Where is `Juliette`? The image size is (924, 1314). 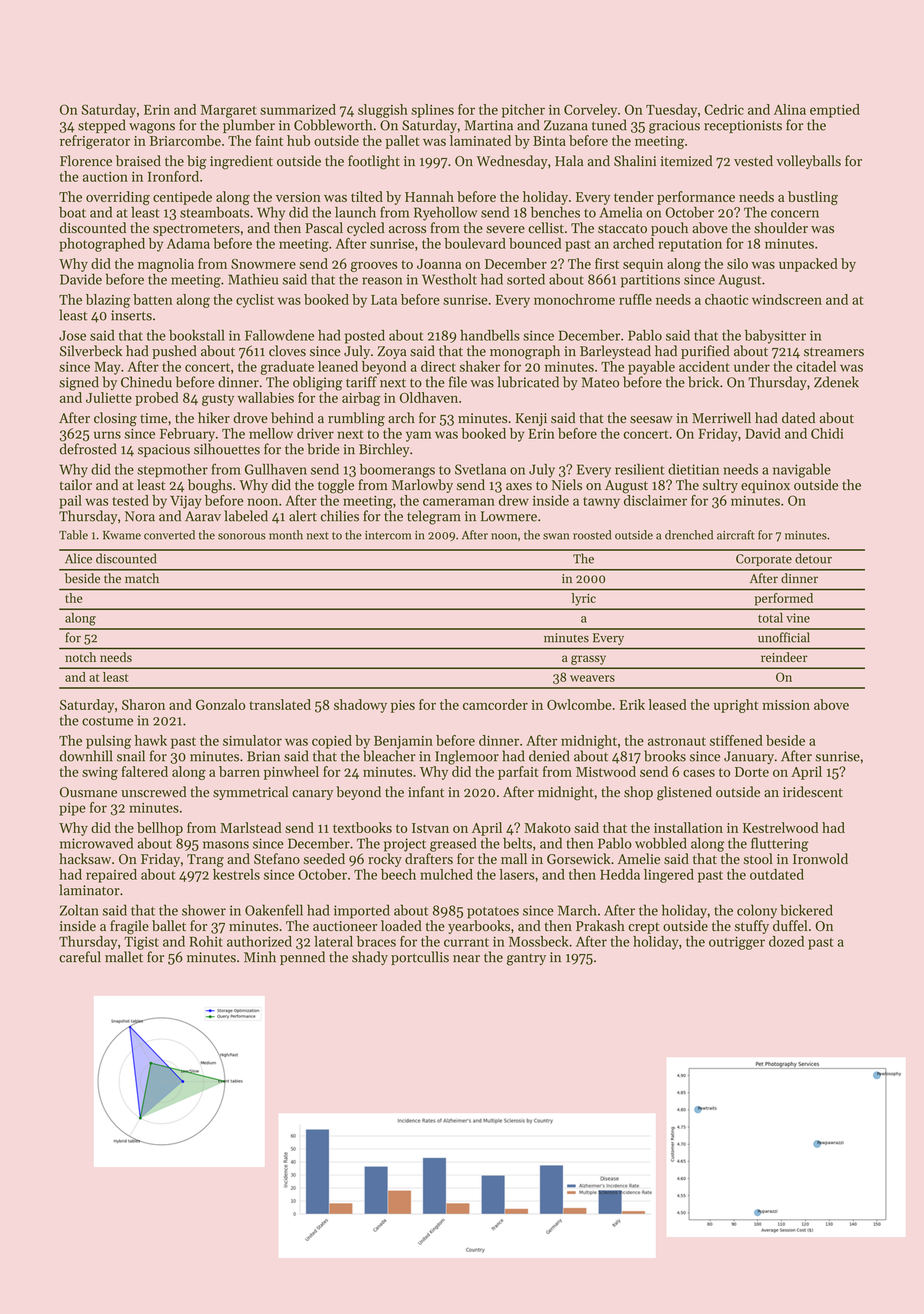 Juliette is located at coordinates (109, 397).
